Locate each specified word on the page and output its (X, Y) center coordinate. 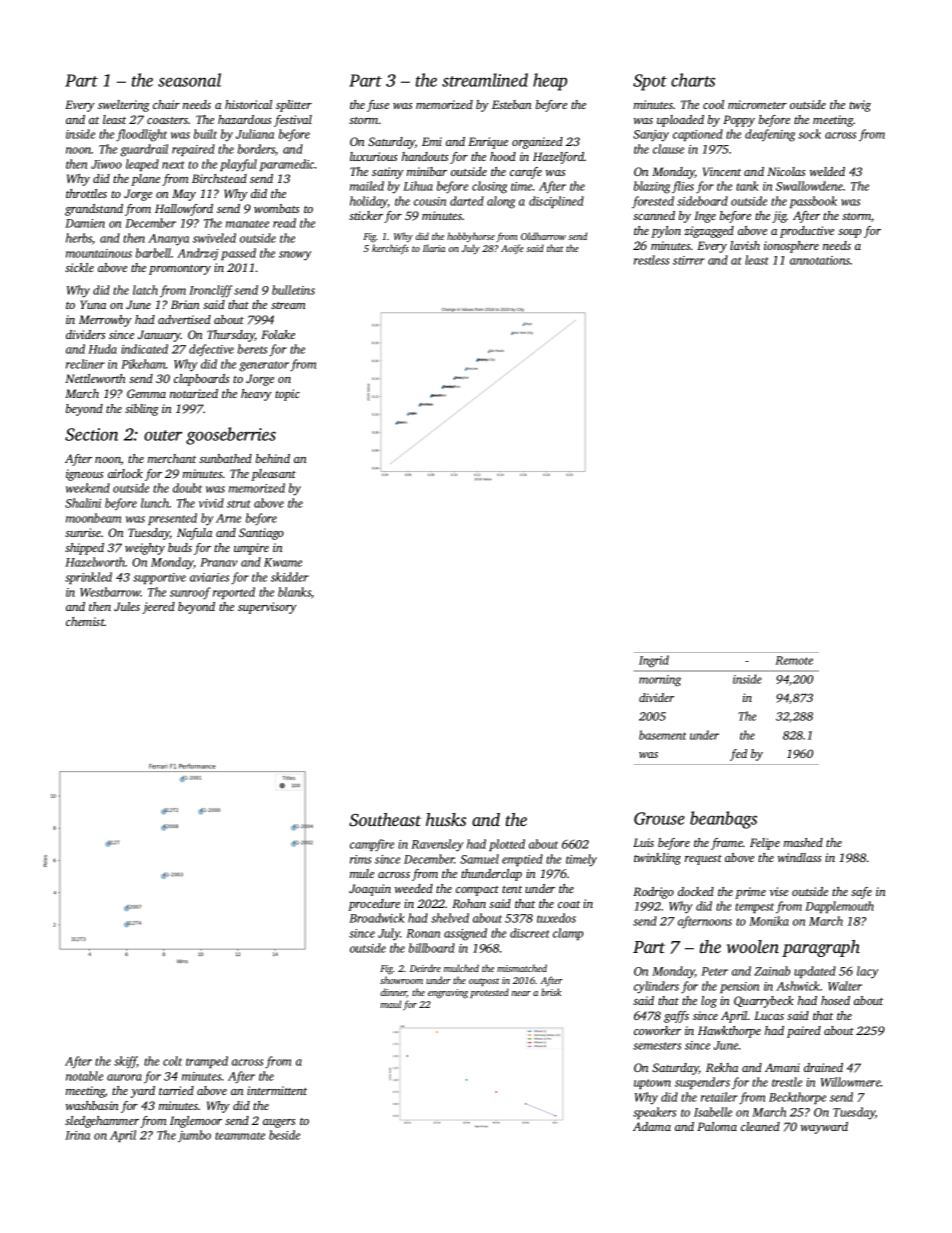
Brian (185, 304)
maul (390, 1004)
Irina (77, 1135)
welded (827, 171)
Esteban (512, 104)
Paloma (717, 1126)
